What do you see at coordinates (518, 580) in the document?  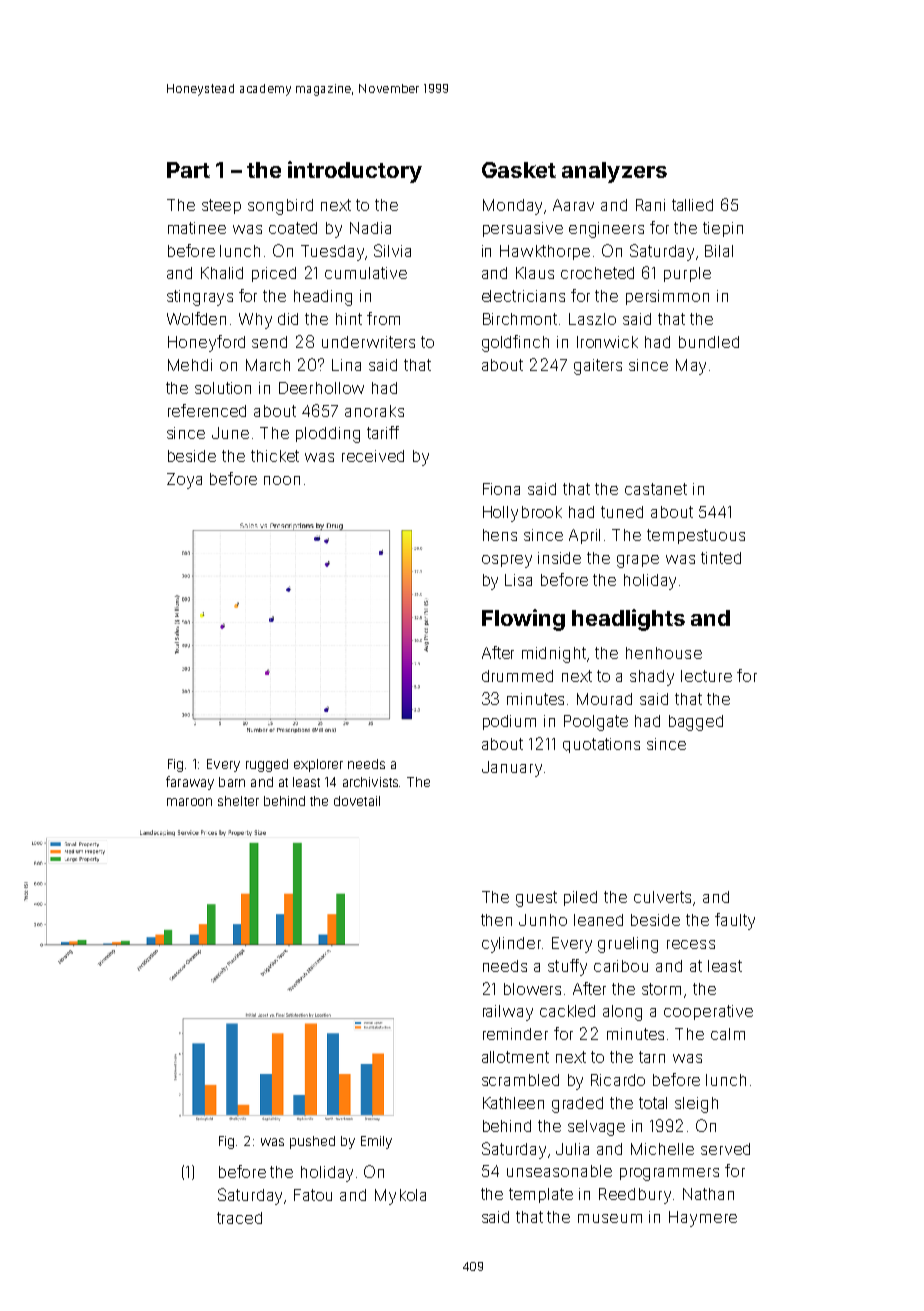 I see `Lisa` at bounding box center [518, 580].
